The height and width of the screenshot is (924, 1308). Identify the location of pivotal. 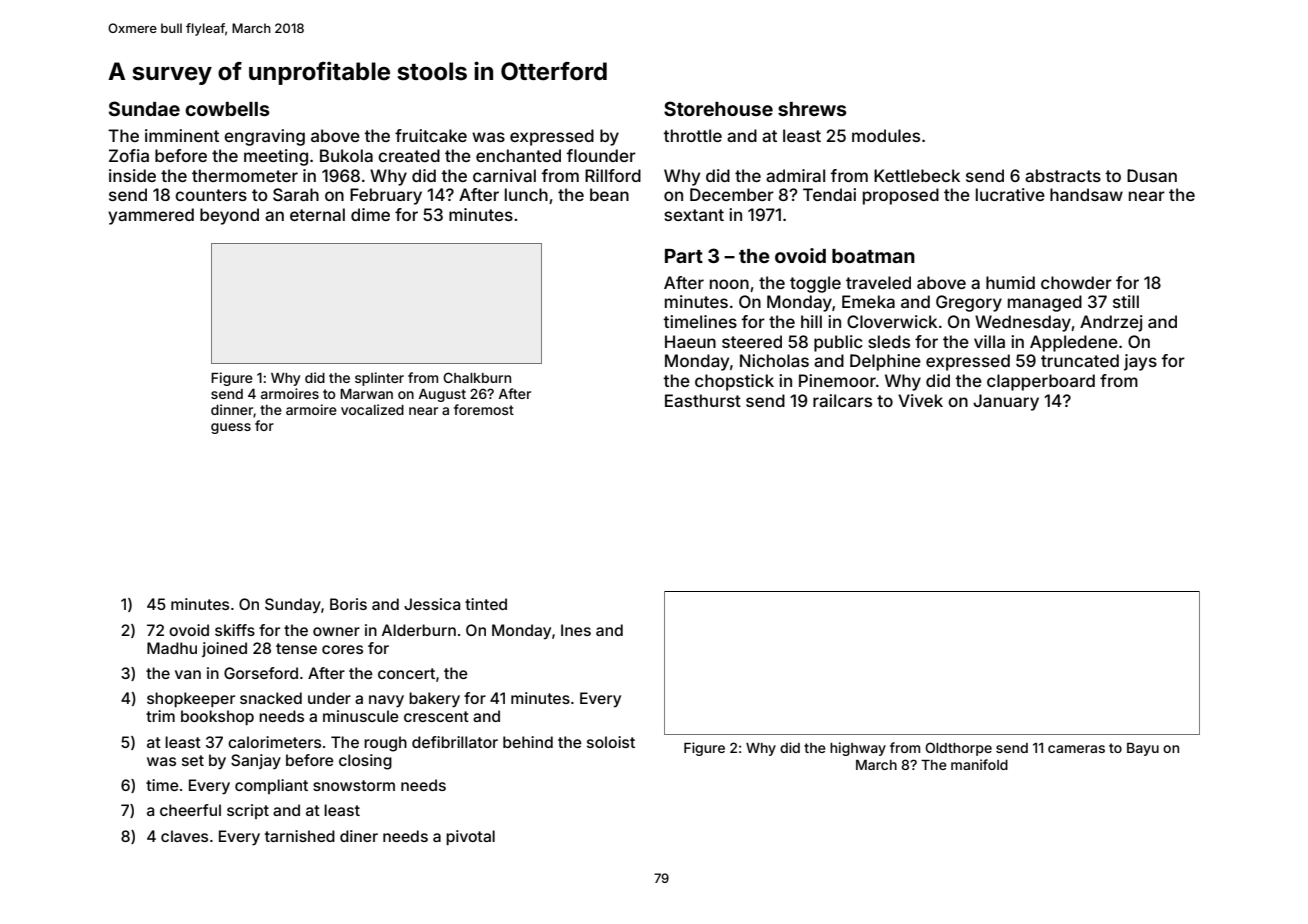
(470, 837).
